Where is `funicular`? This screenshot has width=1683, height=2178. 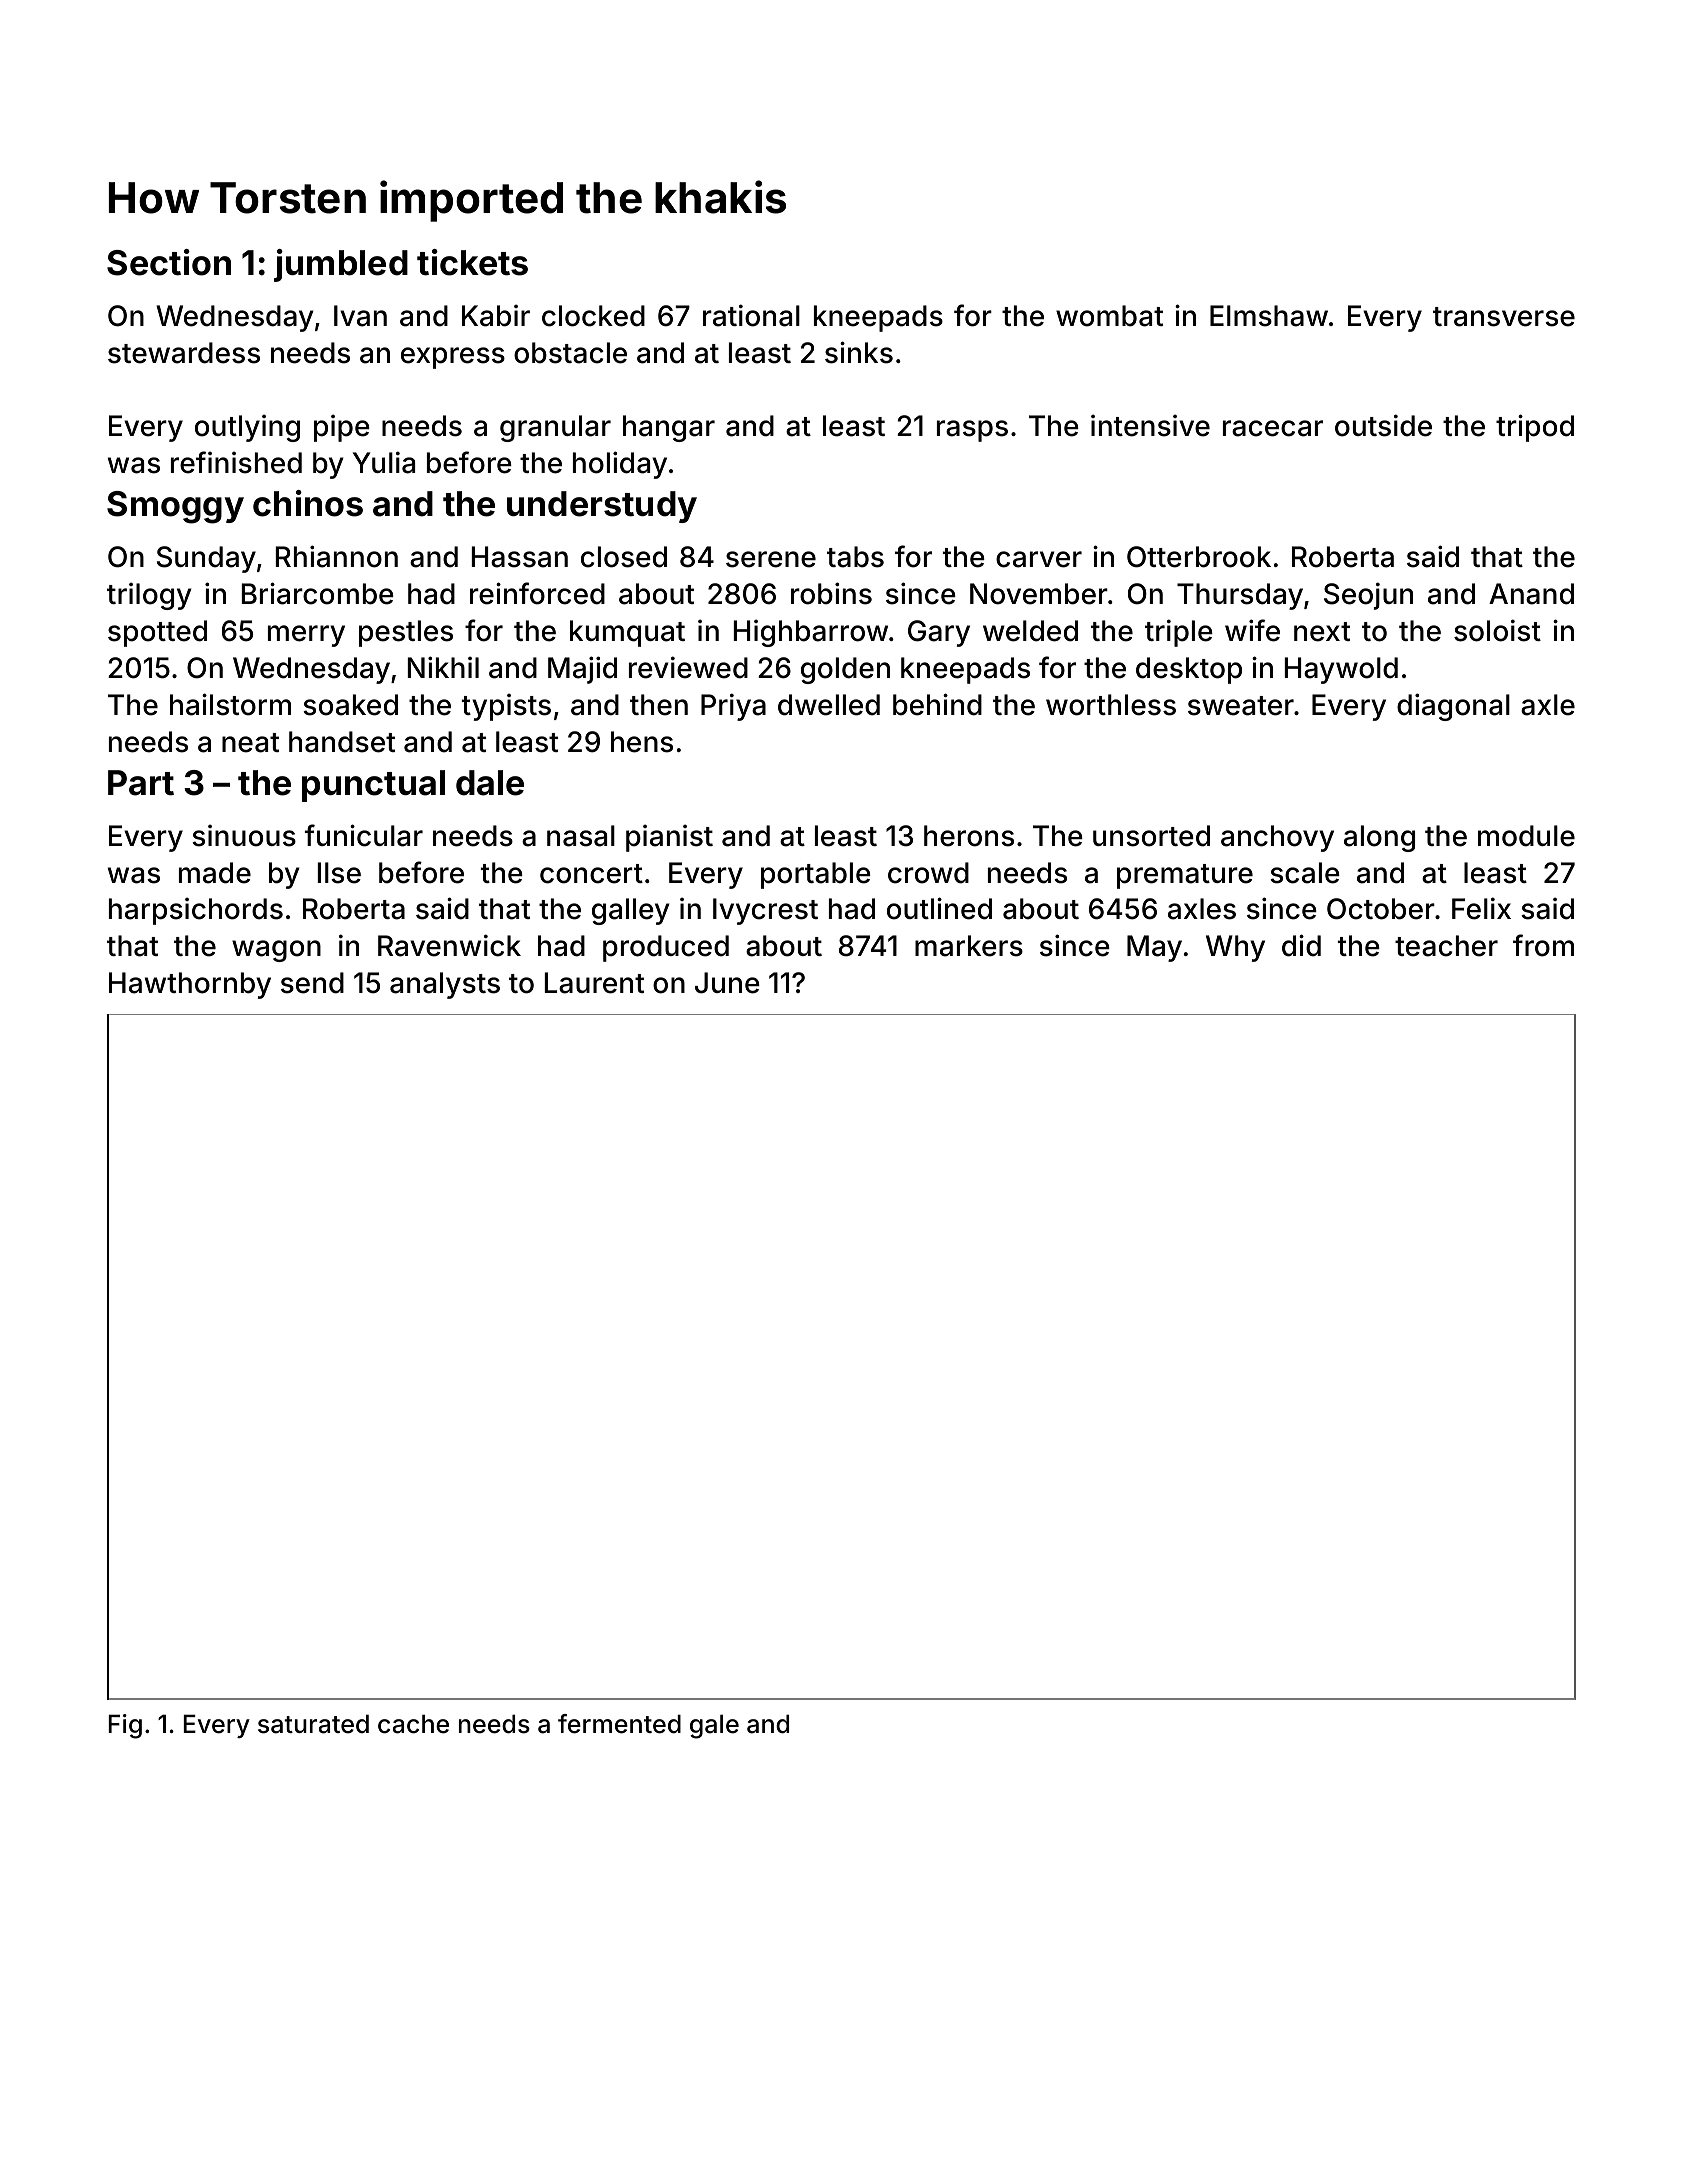
funicular is located at coordinates (364, 835).
